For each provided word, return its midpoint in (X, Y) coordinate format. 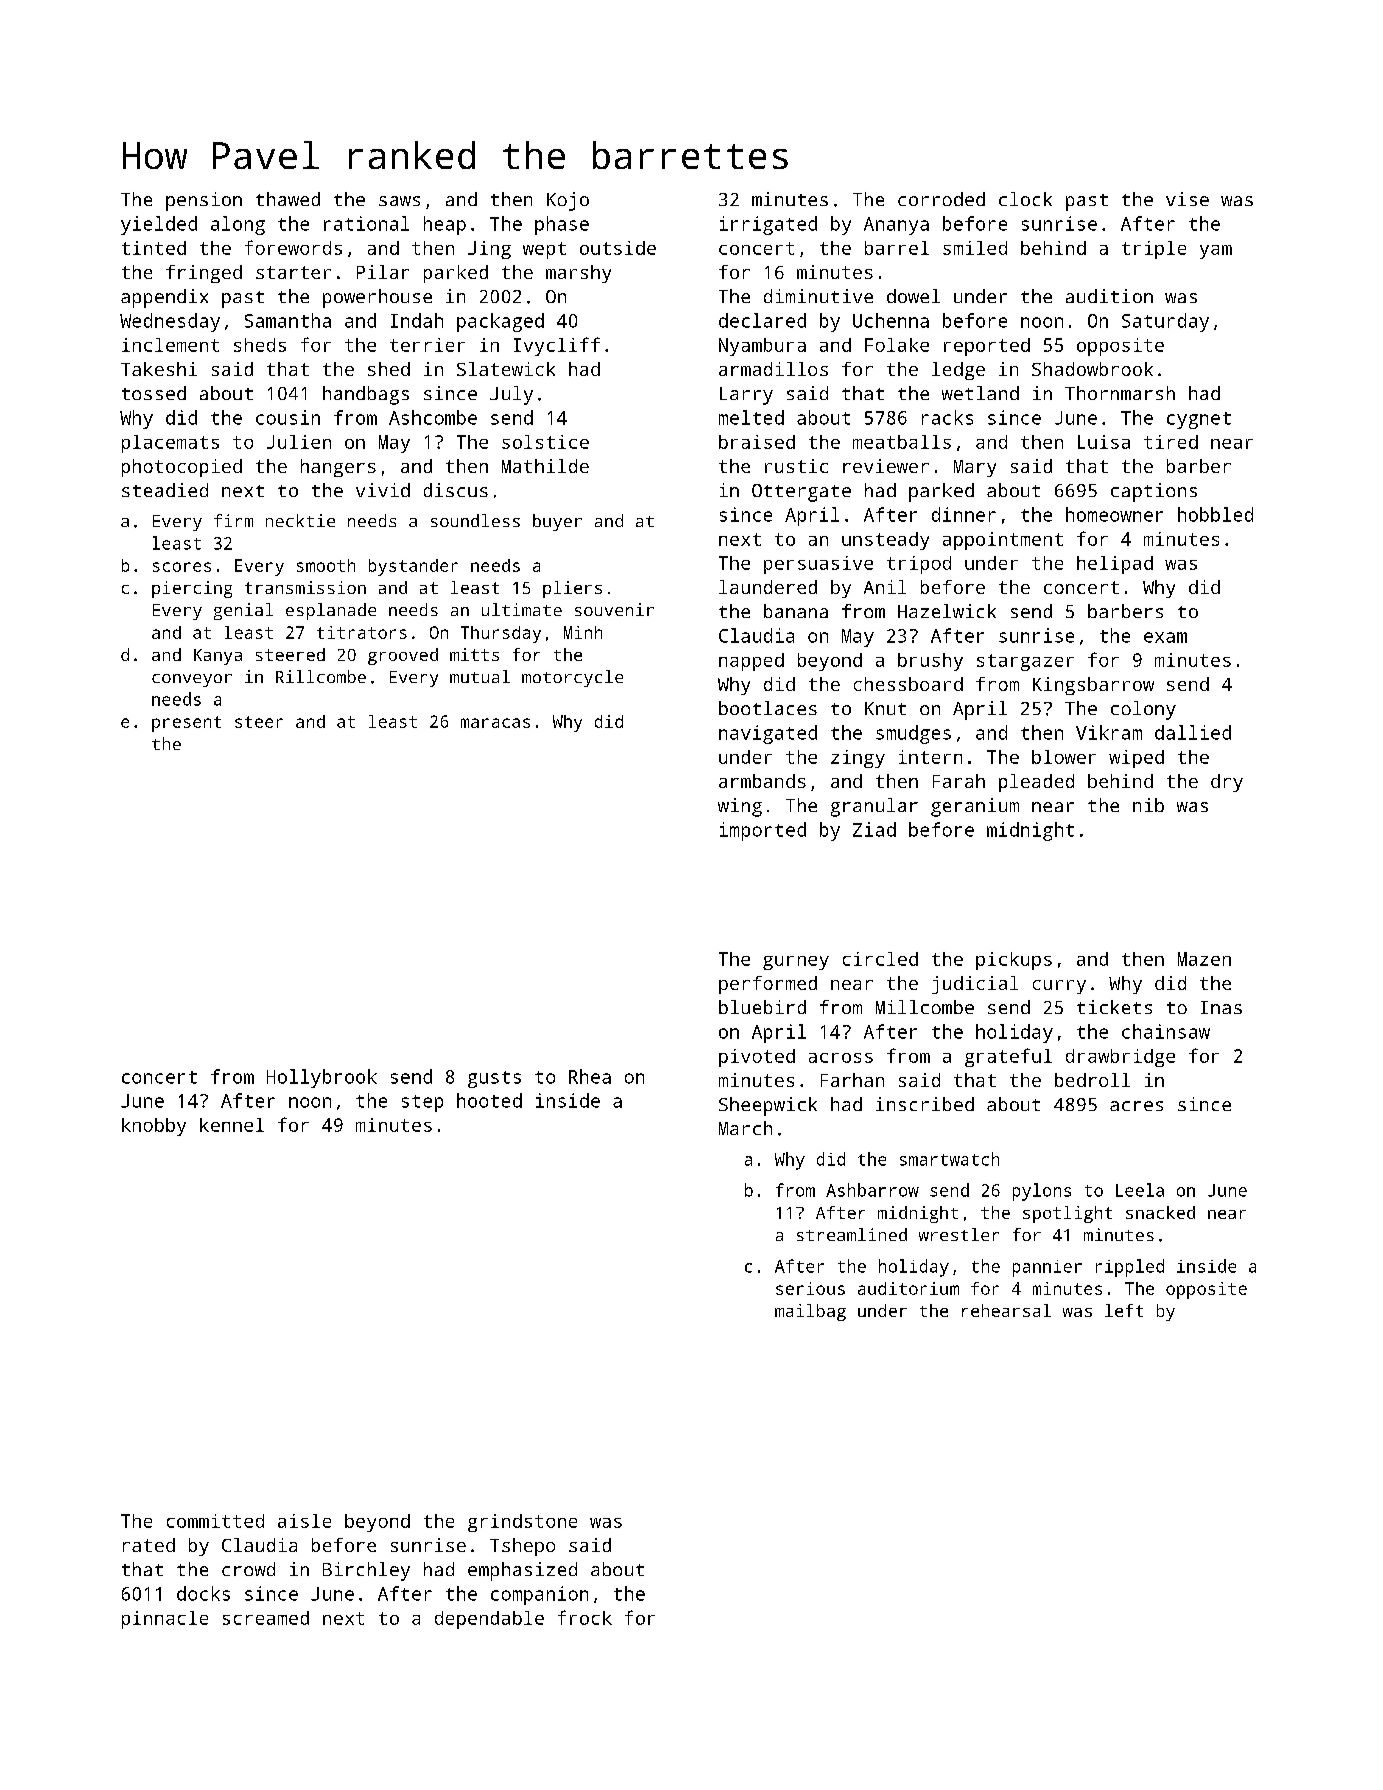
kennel (232, 1125)
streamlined (852, 1234)
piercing (192, 589)
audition (1109, 296)
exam (1165, 637)
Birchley (366, 1571)
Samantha (288, 320)
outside (618, 248)
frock (585, 1617)
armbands (762, 781)
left (1124, 1310)
